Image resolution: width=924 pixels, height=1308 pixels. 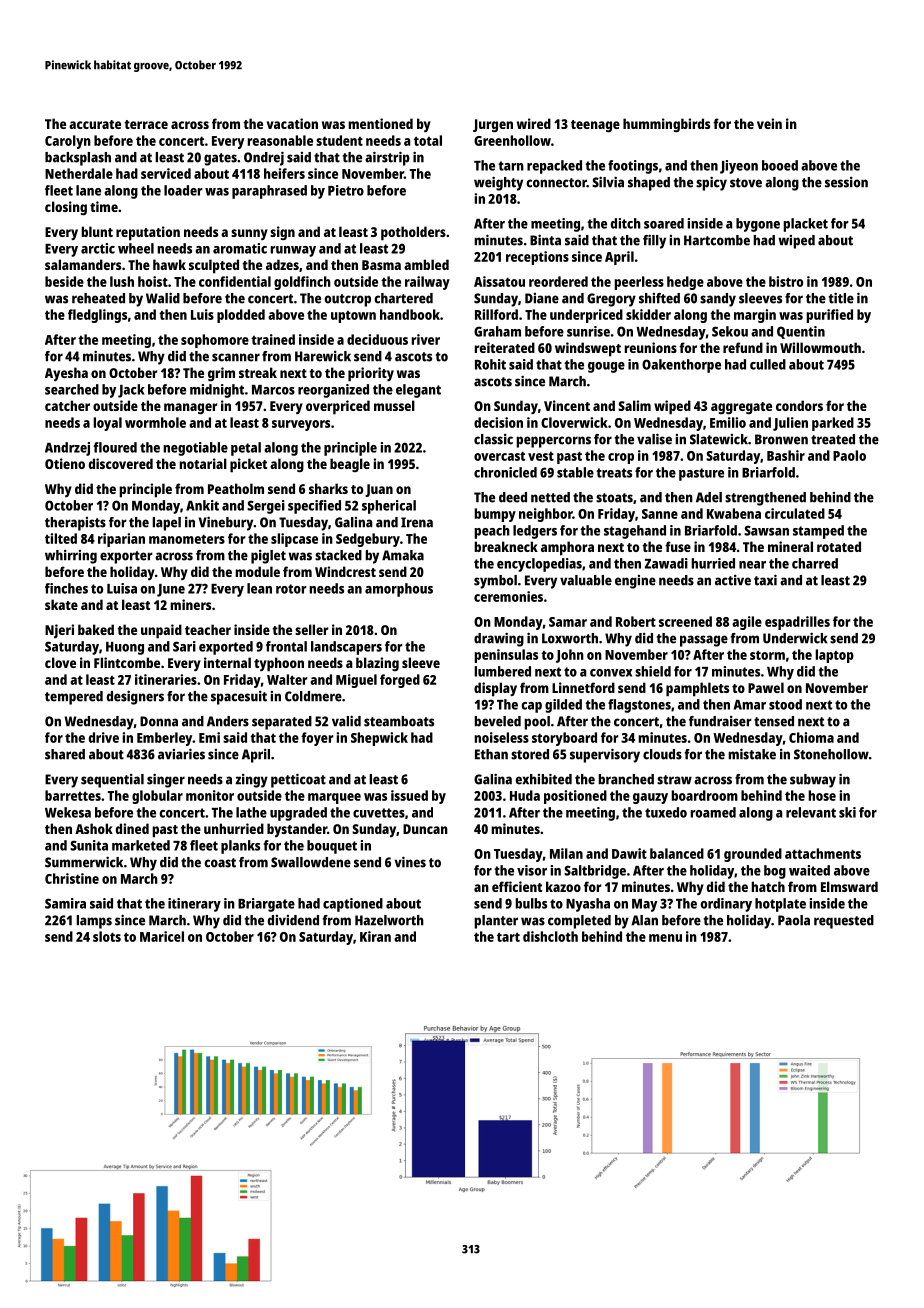 I want to click on slots, so click(x=107, y=936).
